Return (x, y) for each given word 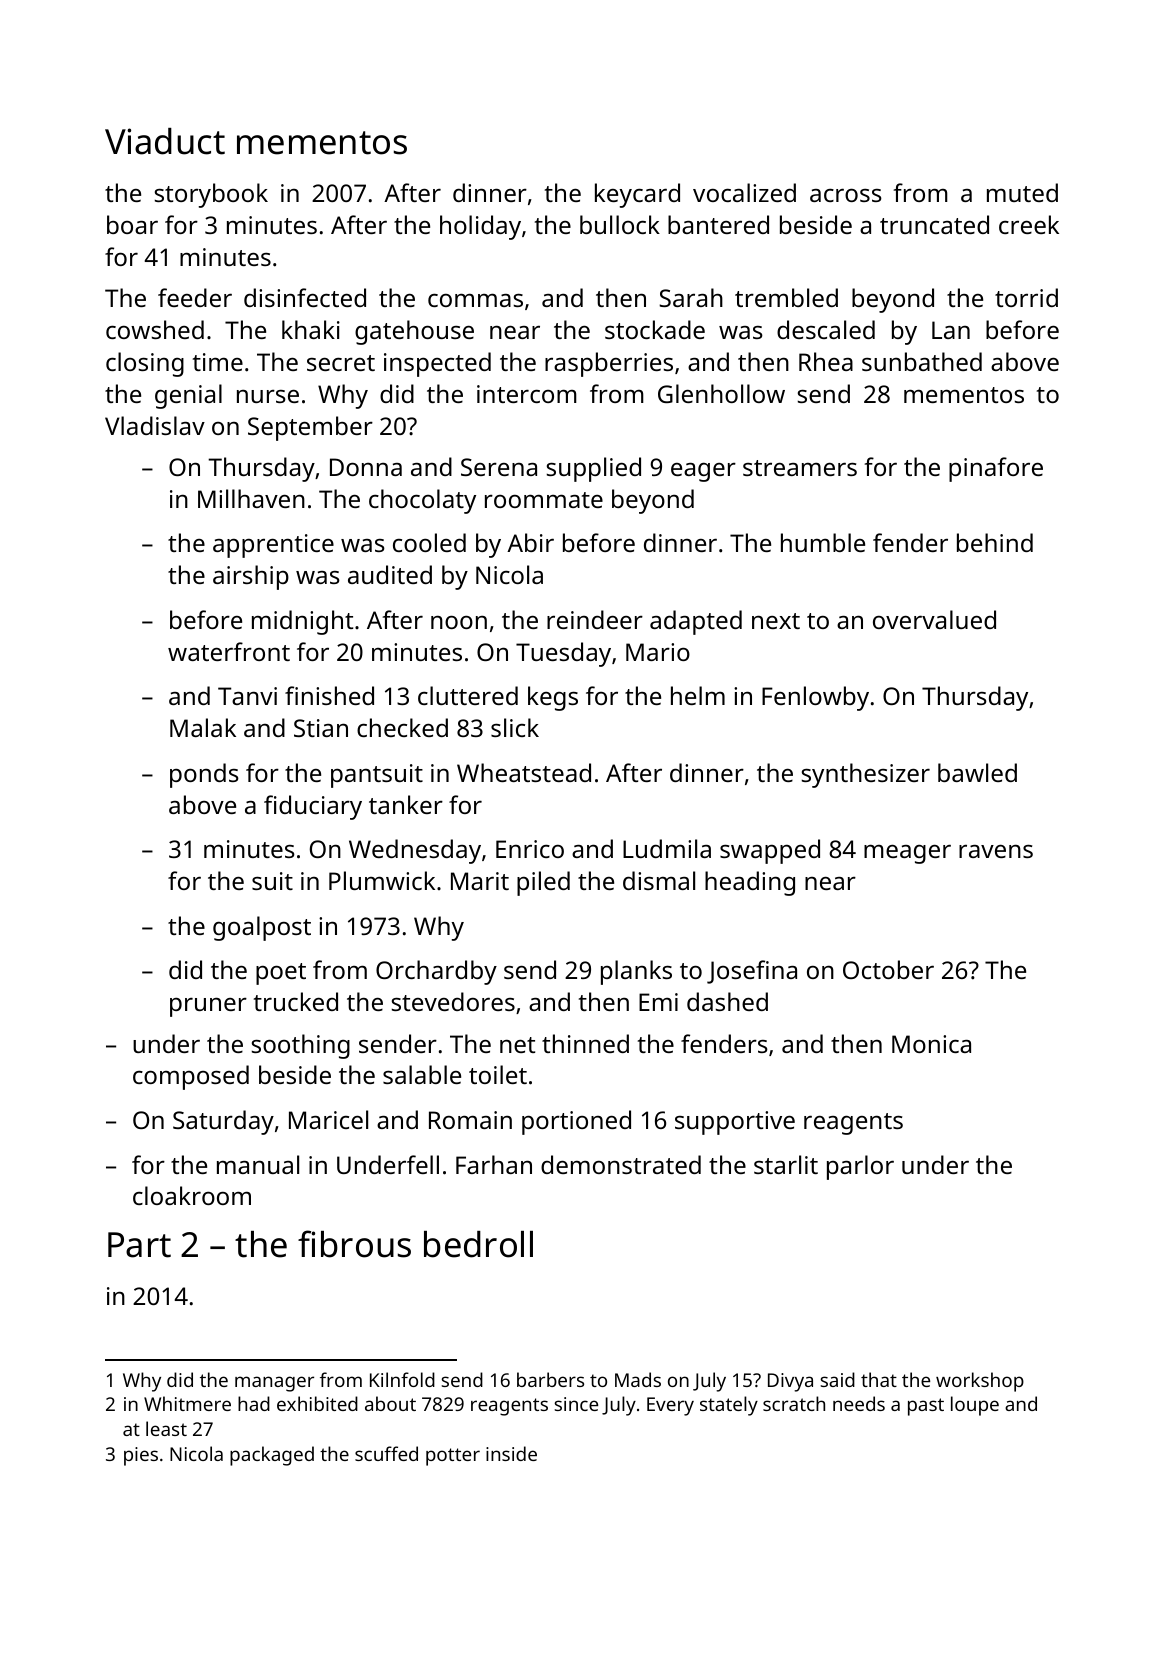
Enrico (530, 849)
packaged (272, 1456)
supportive (735, 1123)
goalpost (262, 928)
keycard (637, 195)
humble (823, 542)
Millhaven (251, 498)
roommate (544, 500)
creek (1029, 224)
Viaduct (165, 141)
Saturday (223, 1122)
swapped (770, 851)
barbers (550, 1379)
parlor (860, 1167)
